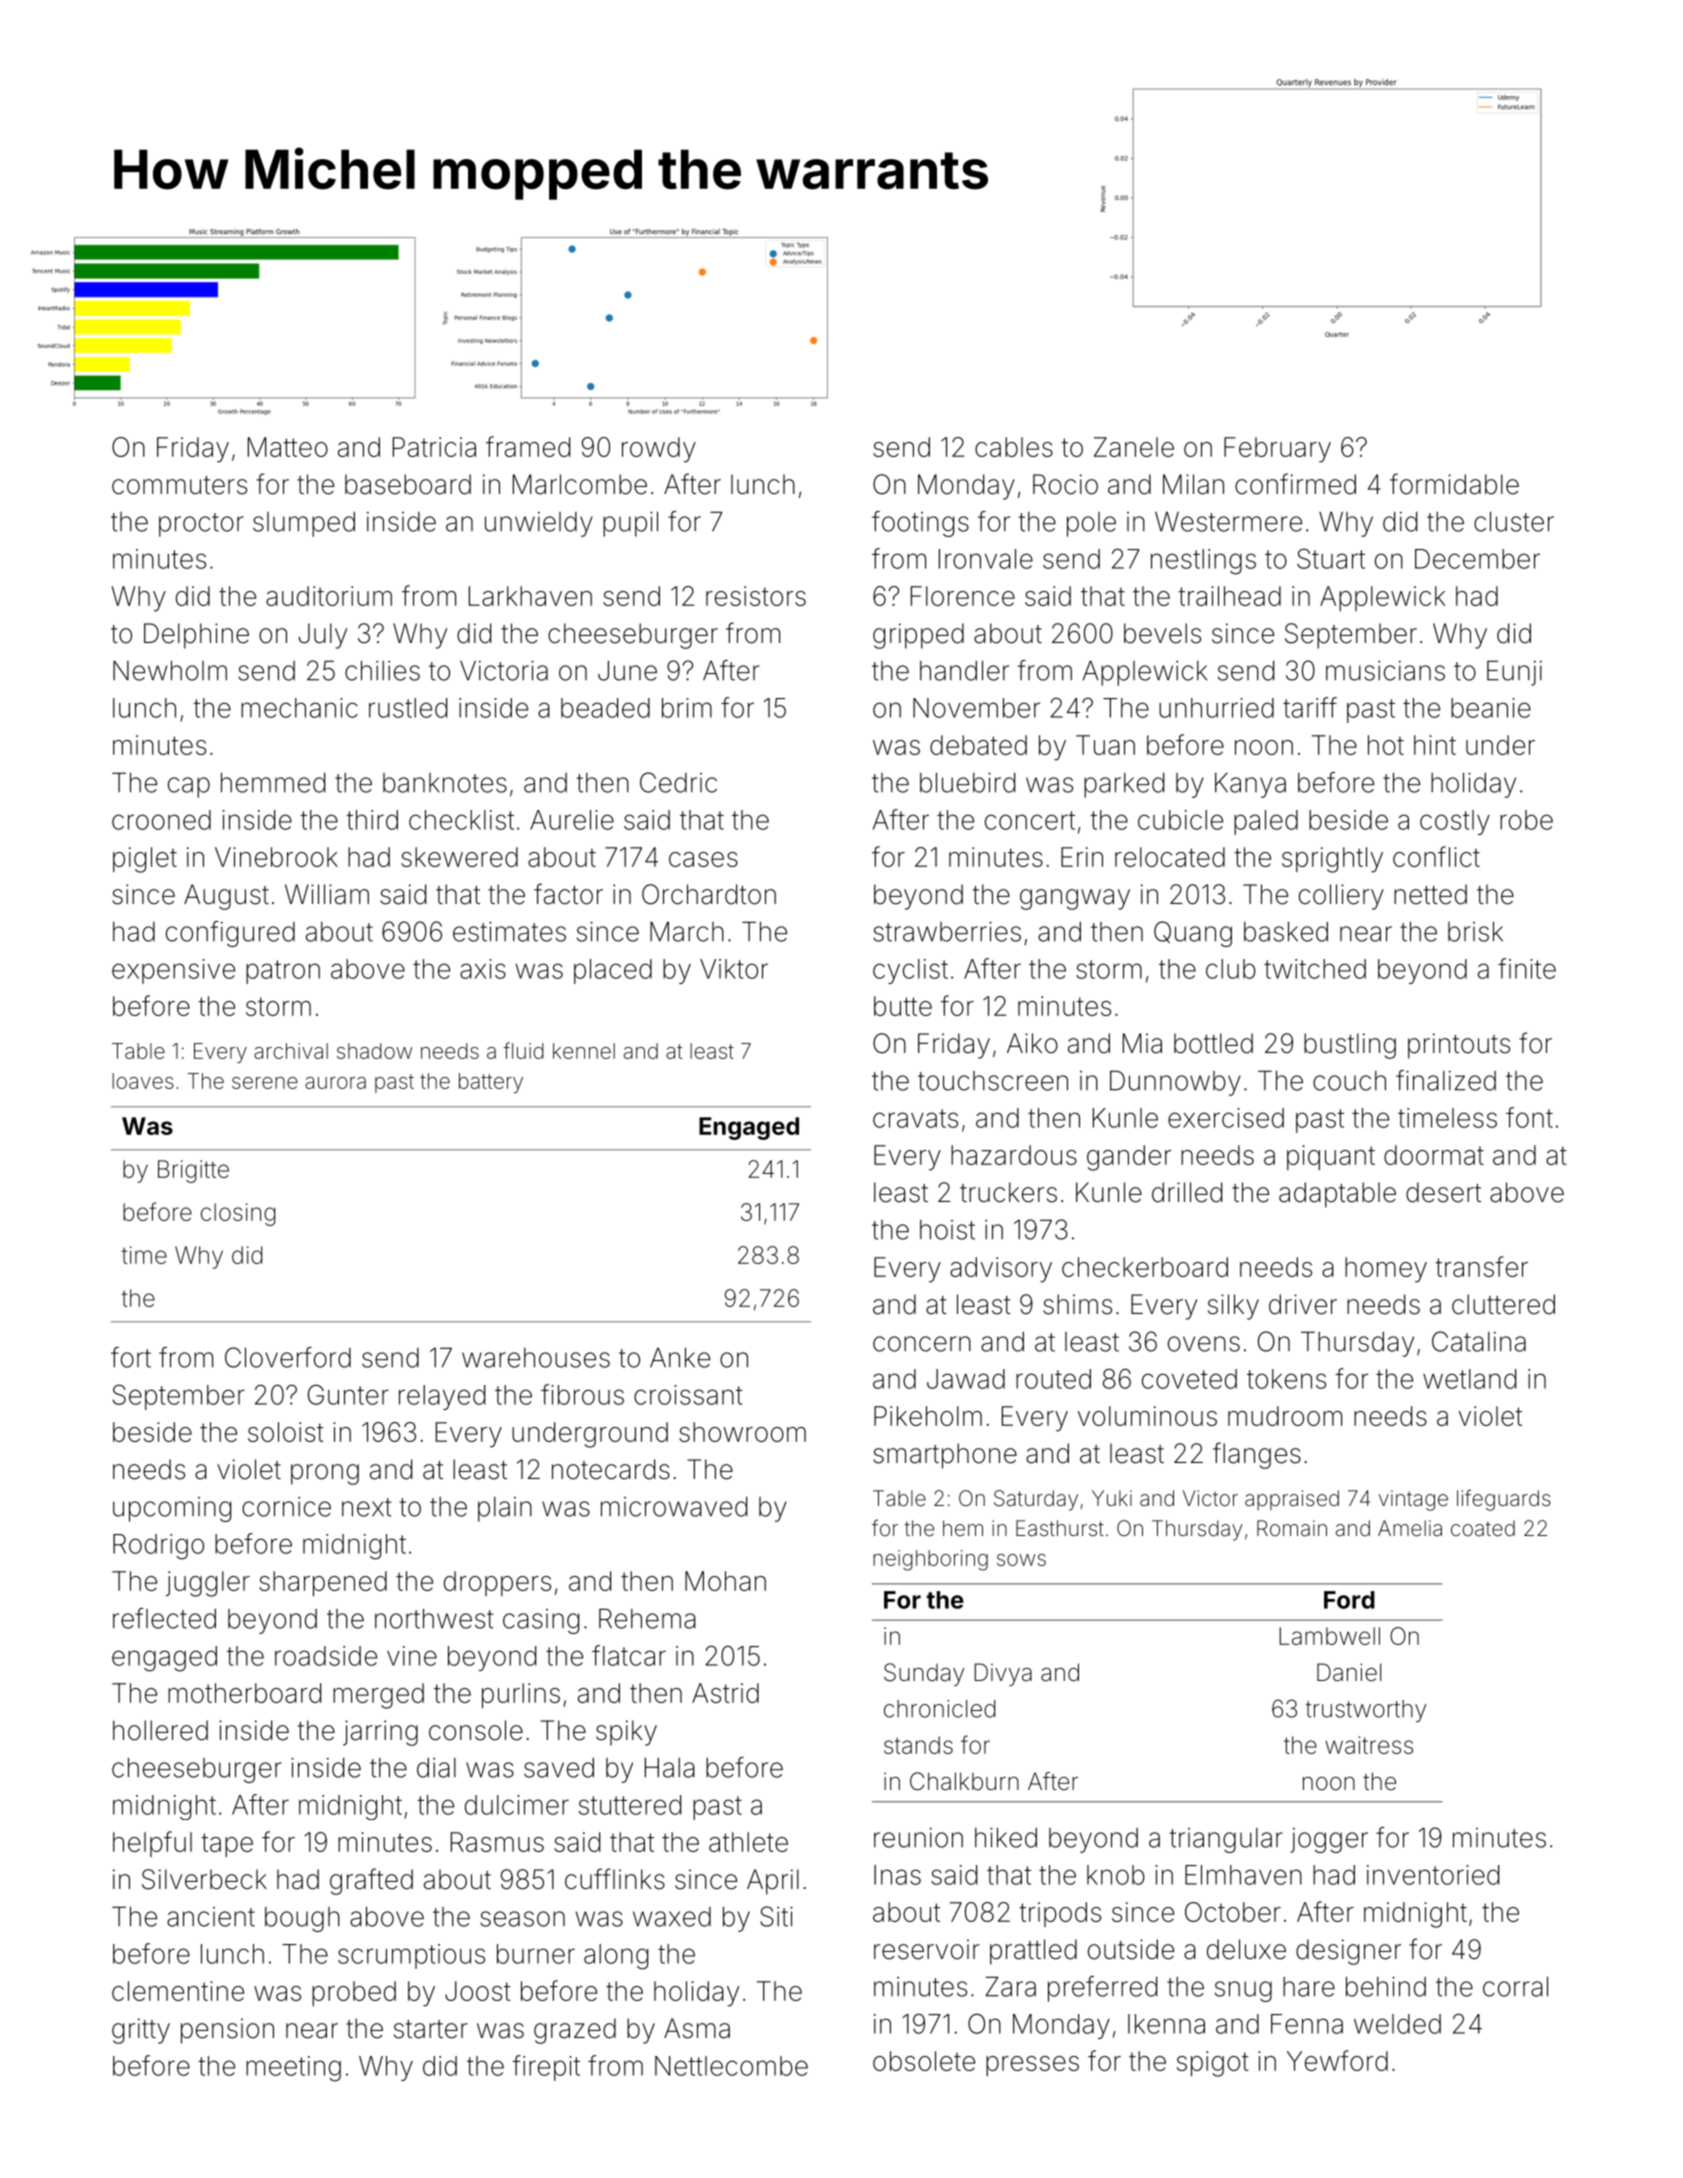 This document has height=2178, width=1683. Describe the element at coordinates (615, 1879) in the document. I see `cufflinks` at that location.
